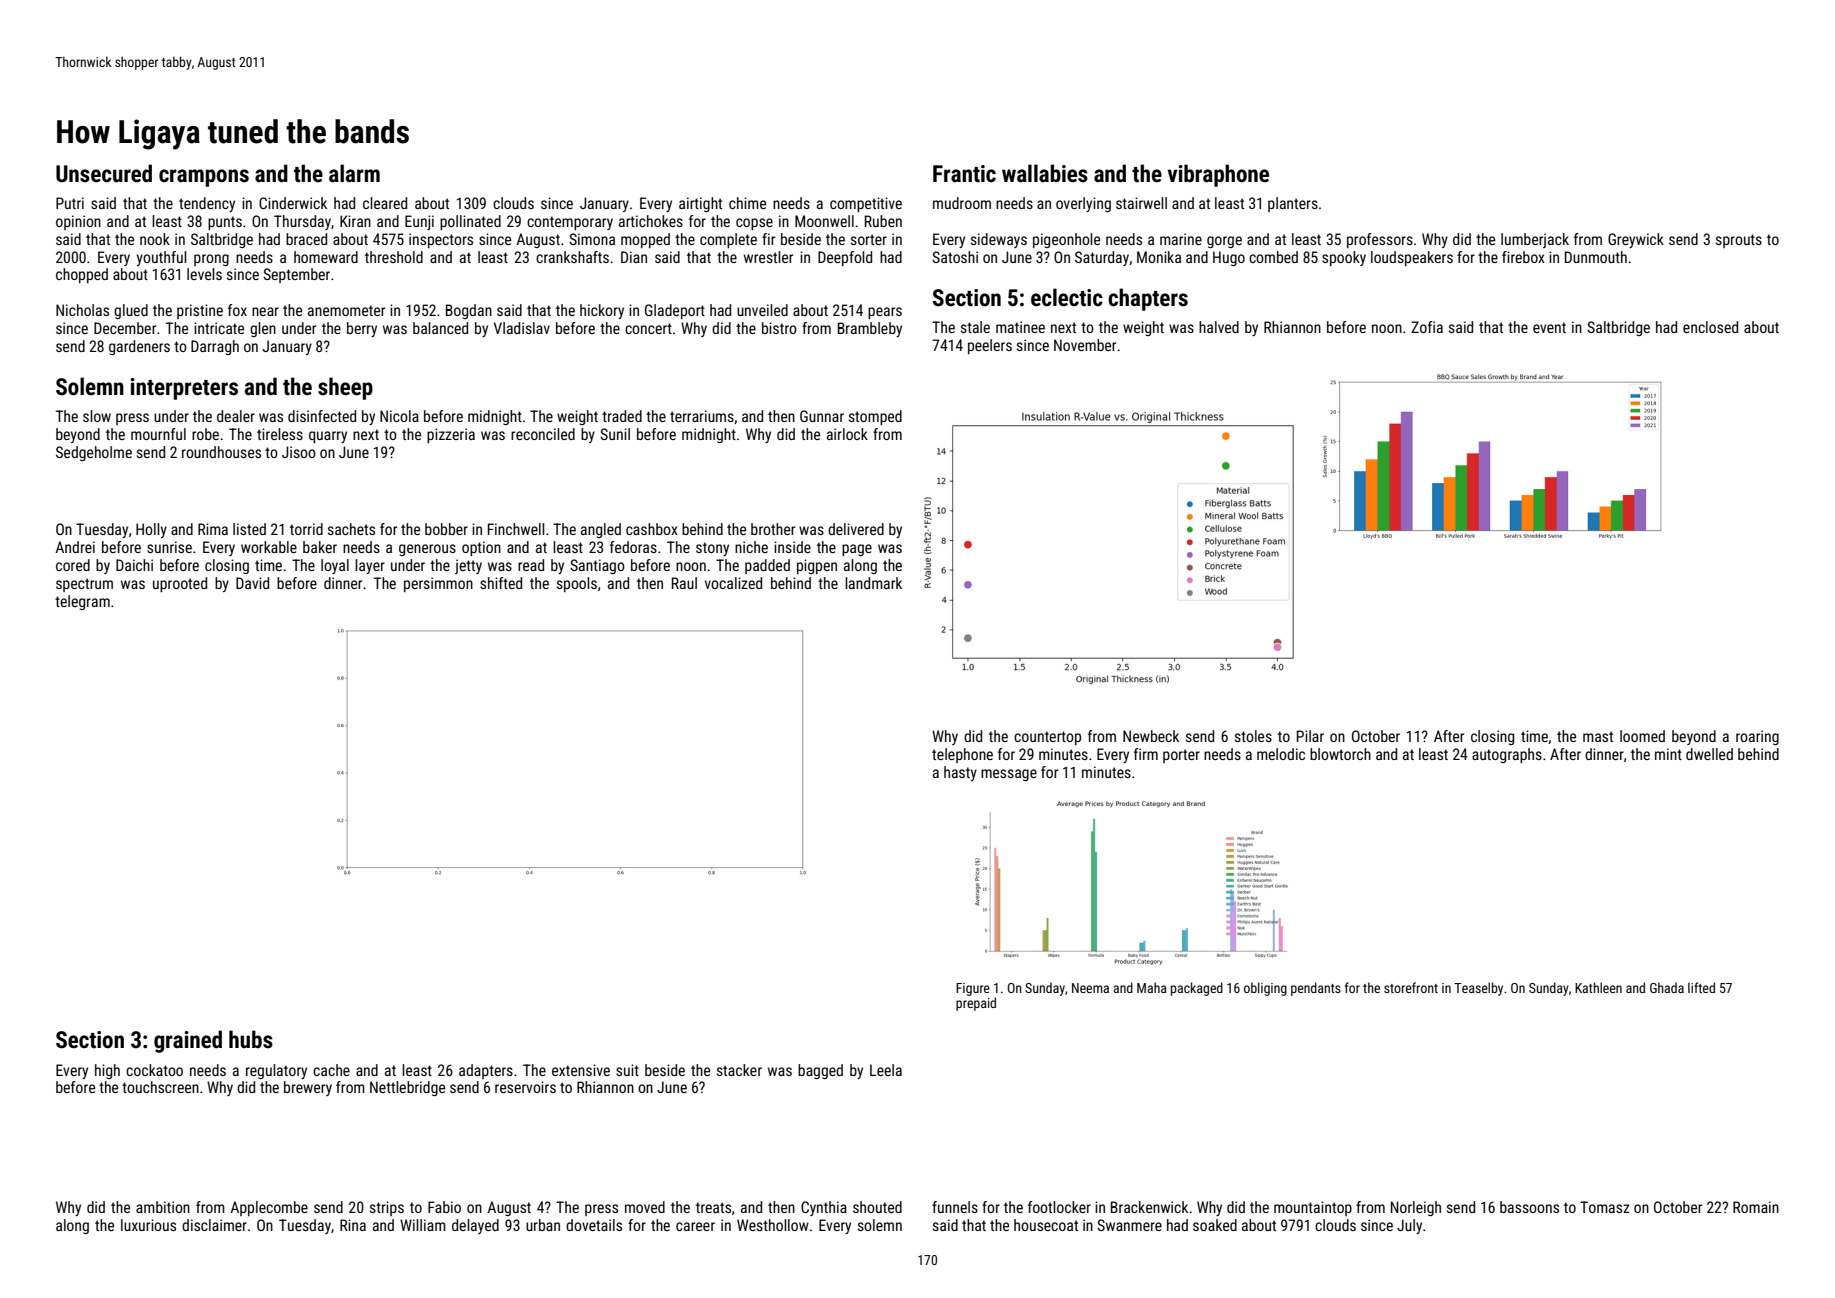 The height and width of the screenshot is (1298, 1835). Describe the element at coordinates (139, 347) in the screenshot. I see `gardeners` at that location.
